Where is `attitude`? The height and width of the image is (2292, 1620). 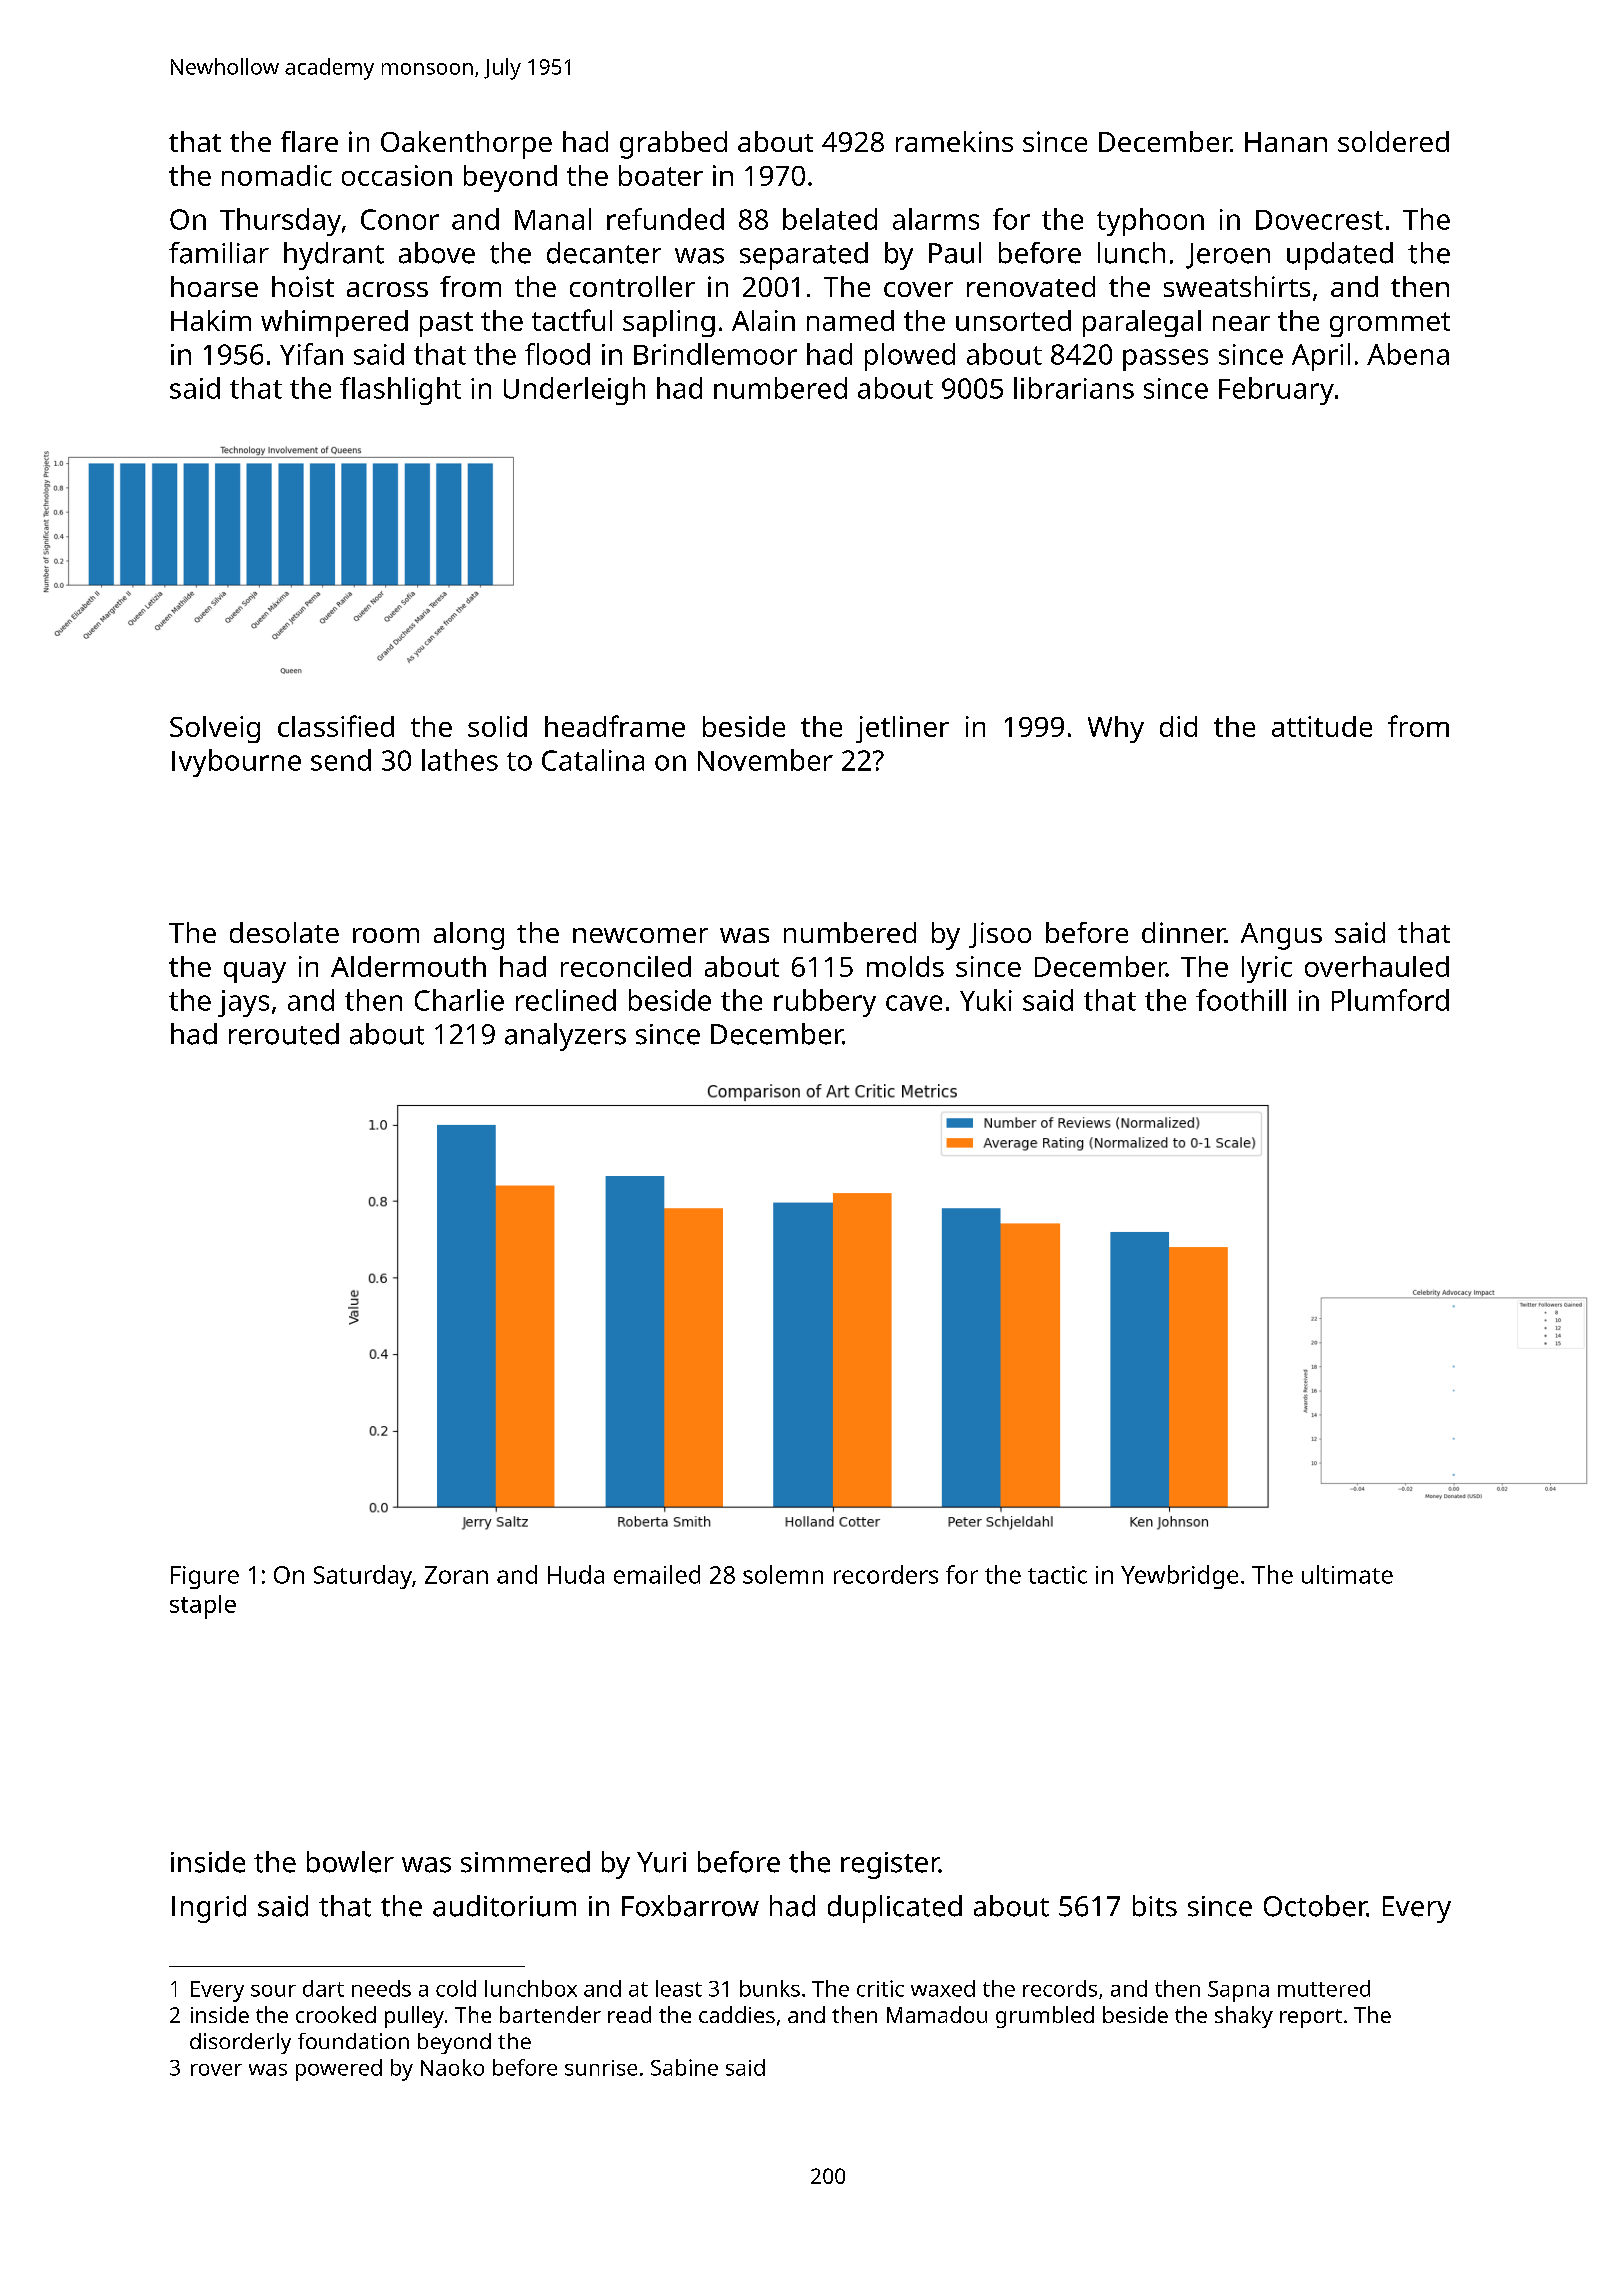
attitude is located at coordinates (1322, 726).
